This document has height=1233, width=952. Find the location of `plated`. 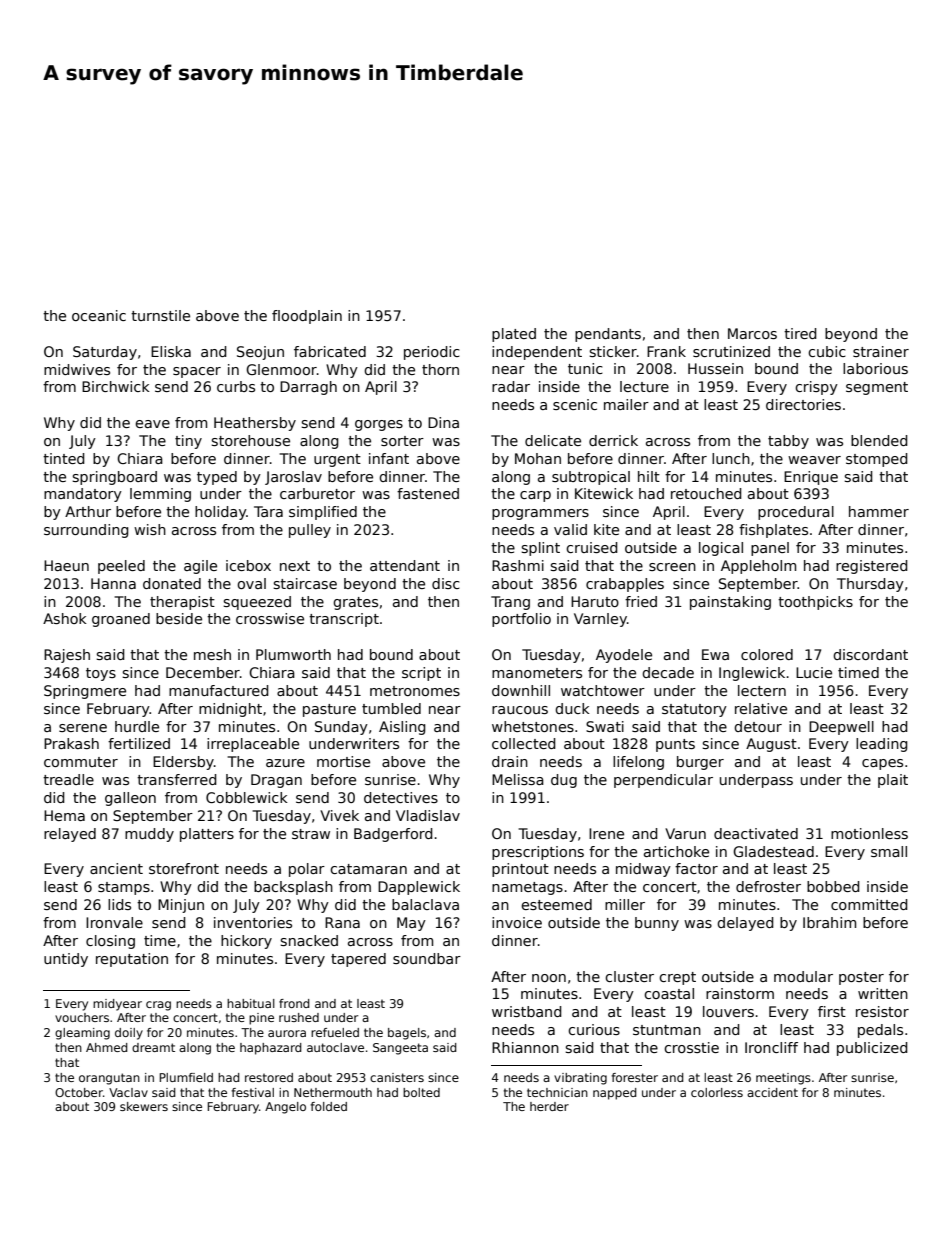

plated is located at coordinates (514, 335).
